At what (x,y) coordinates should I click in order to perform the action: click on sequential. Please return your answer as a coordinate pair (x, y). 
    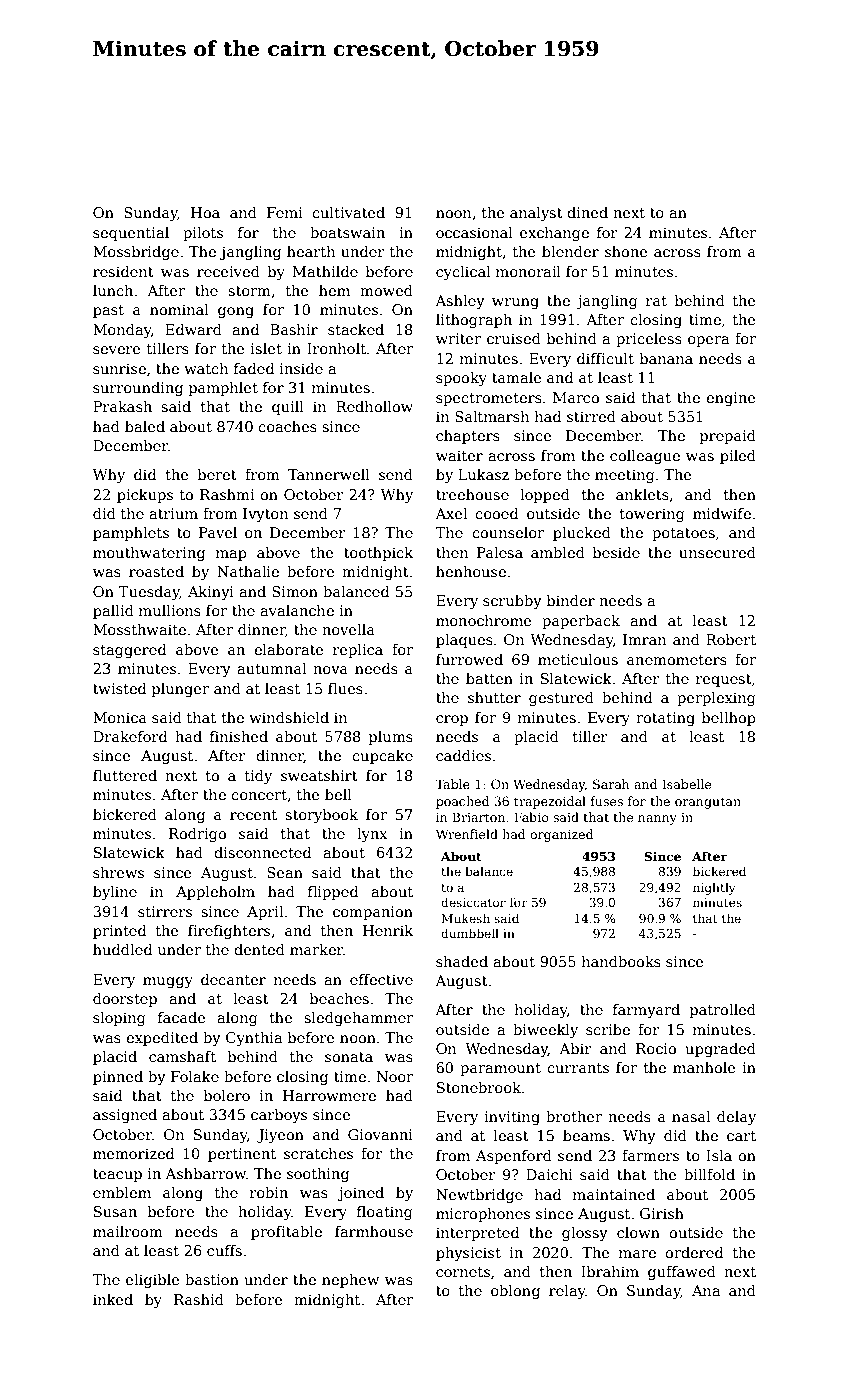
    Looking at the image, I should click on (131, 234).
